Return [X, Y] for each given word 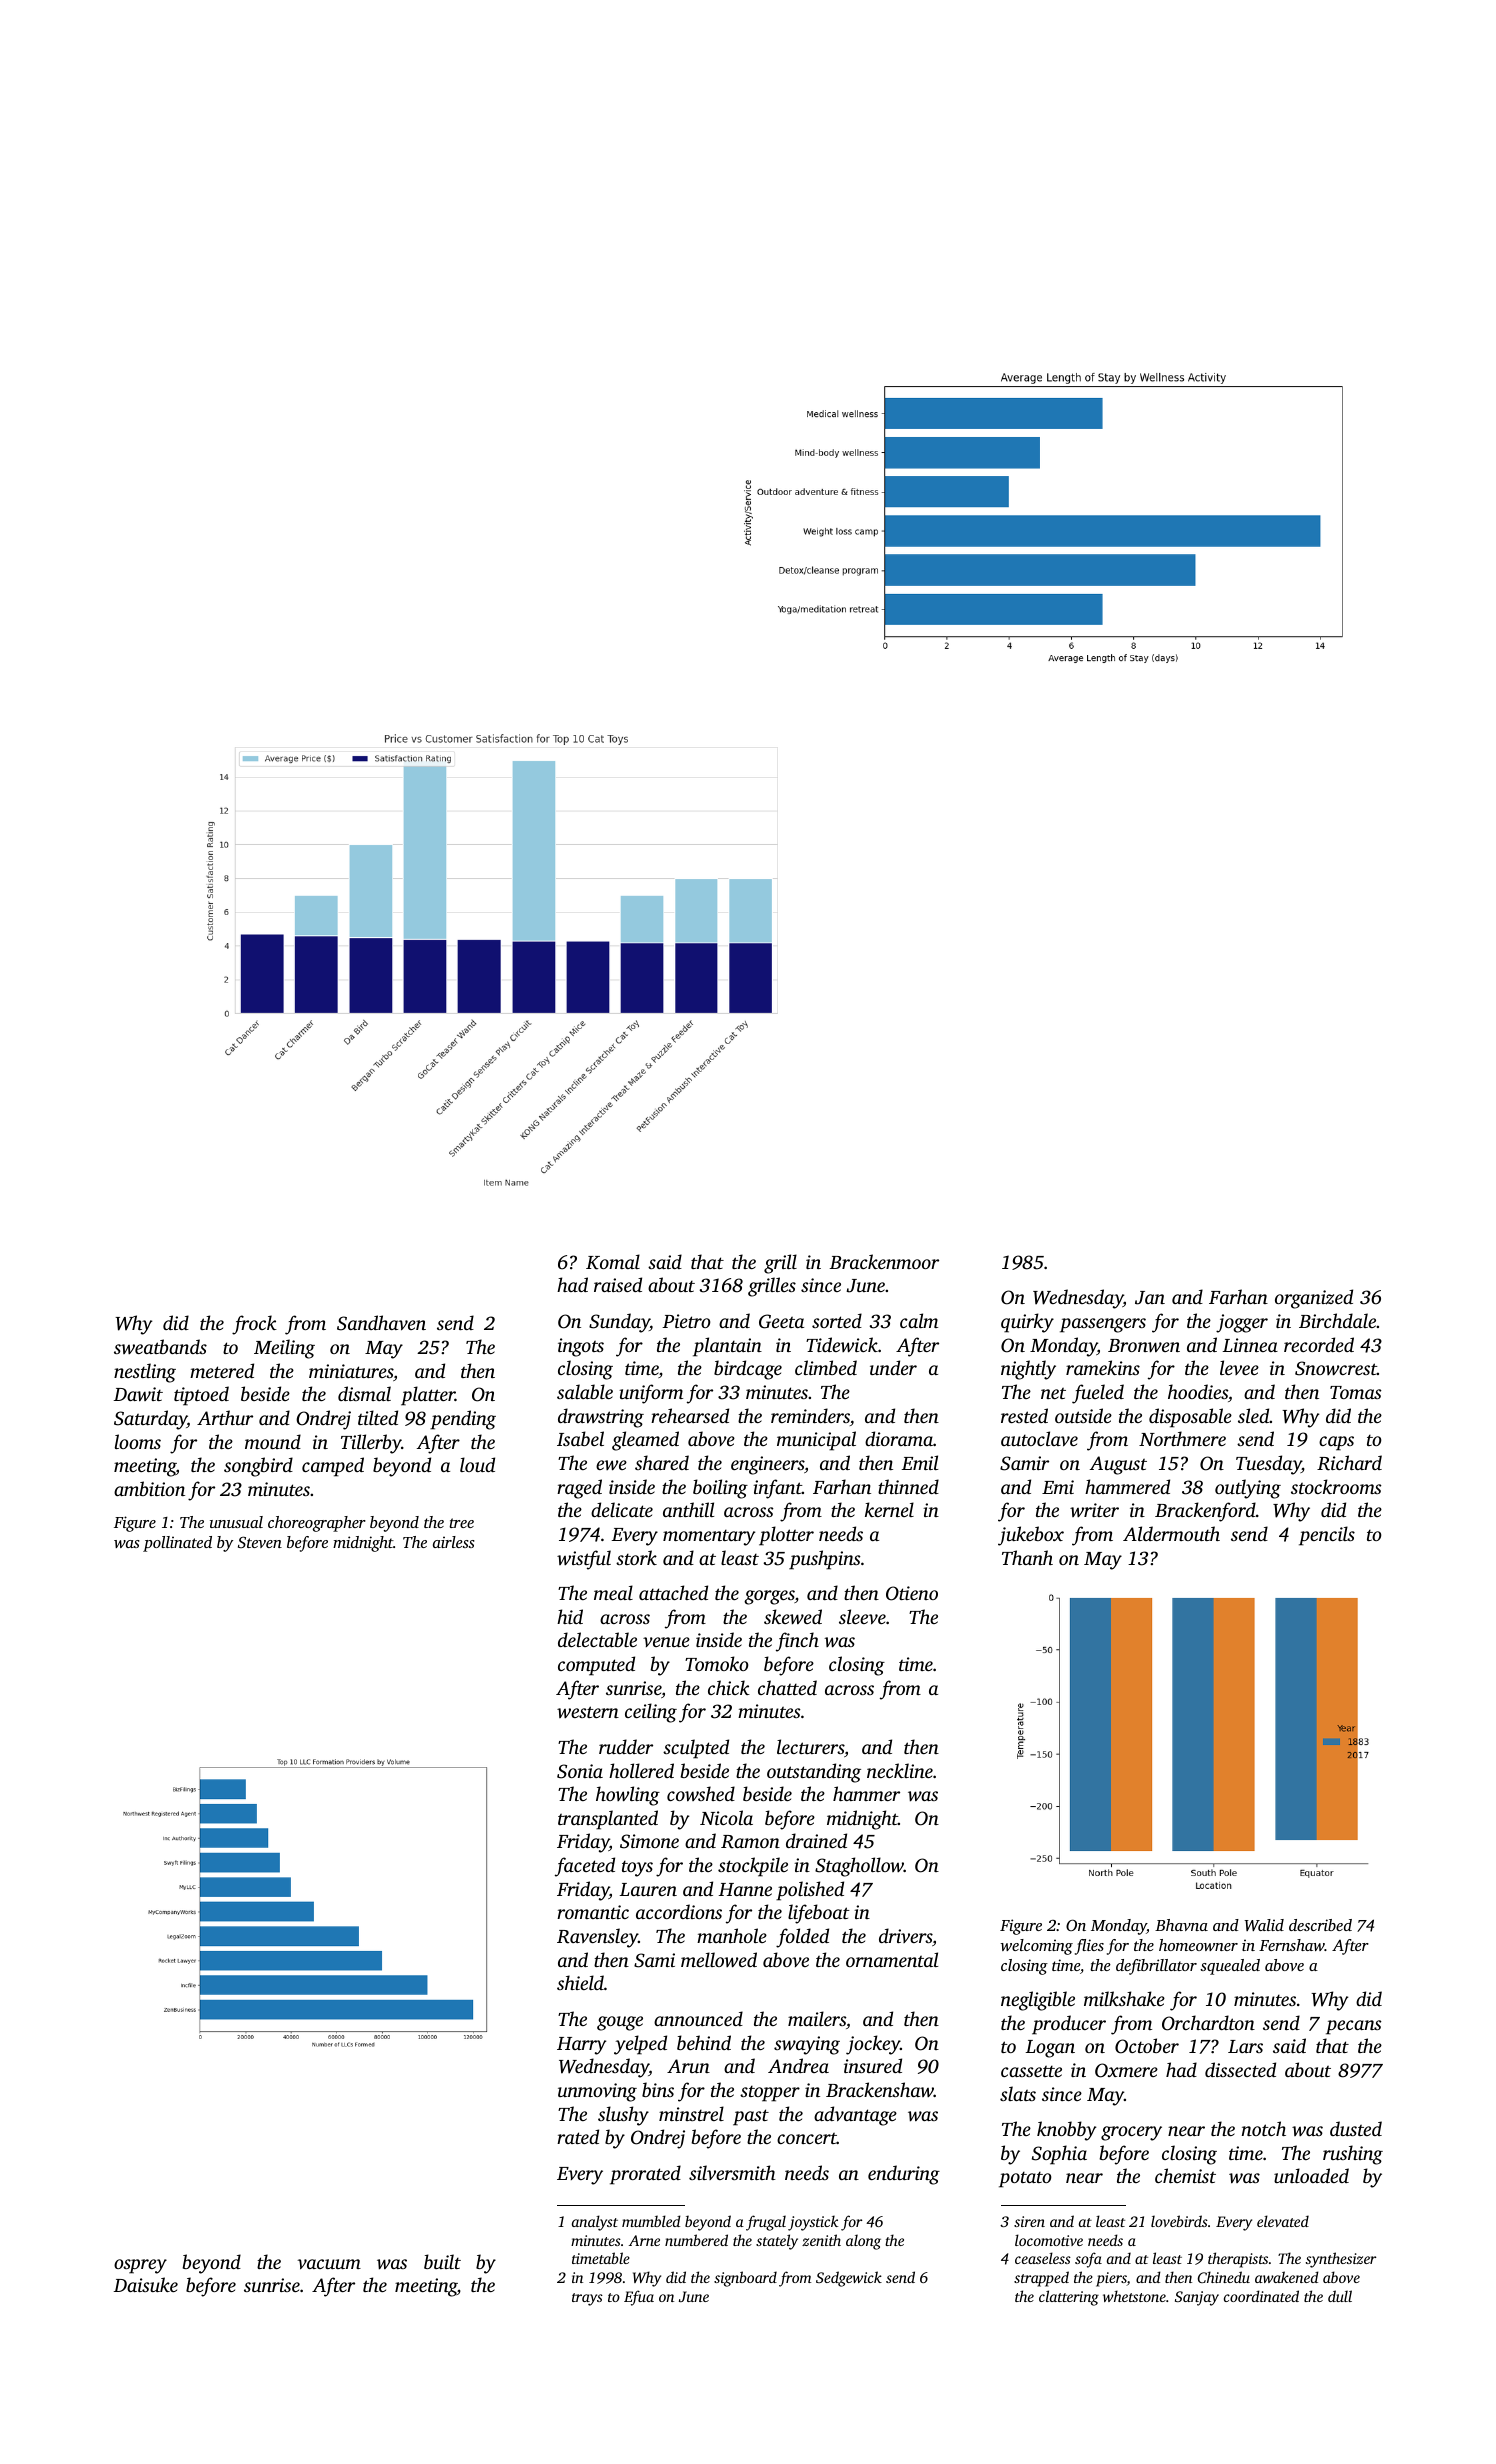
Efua [639, 2298]
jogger [1242, 1323]
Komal [613, 1262]
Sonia [580, 1771]
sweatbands [160, 1346]
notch [1264, 2128]
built [442, 2261]
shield [580, 1982]
